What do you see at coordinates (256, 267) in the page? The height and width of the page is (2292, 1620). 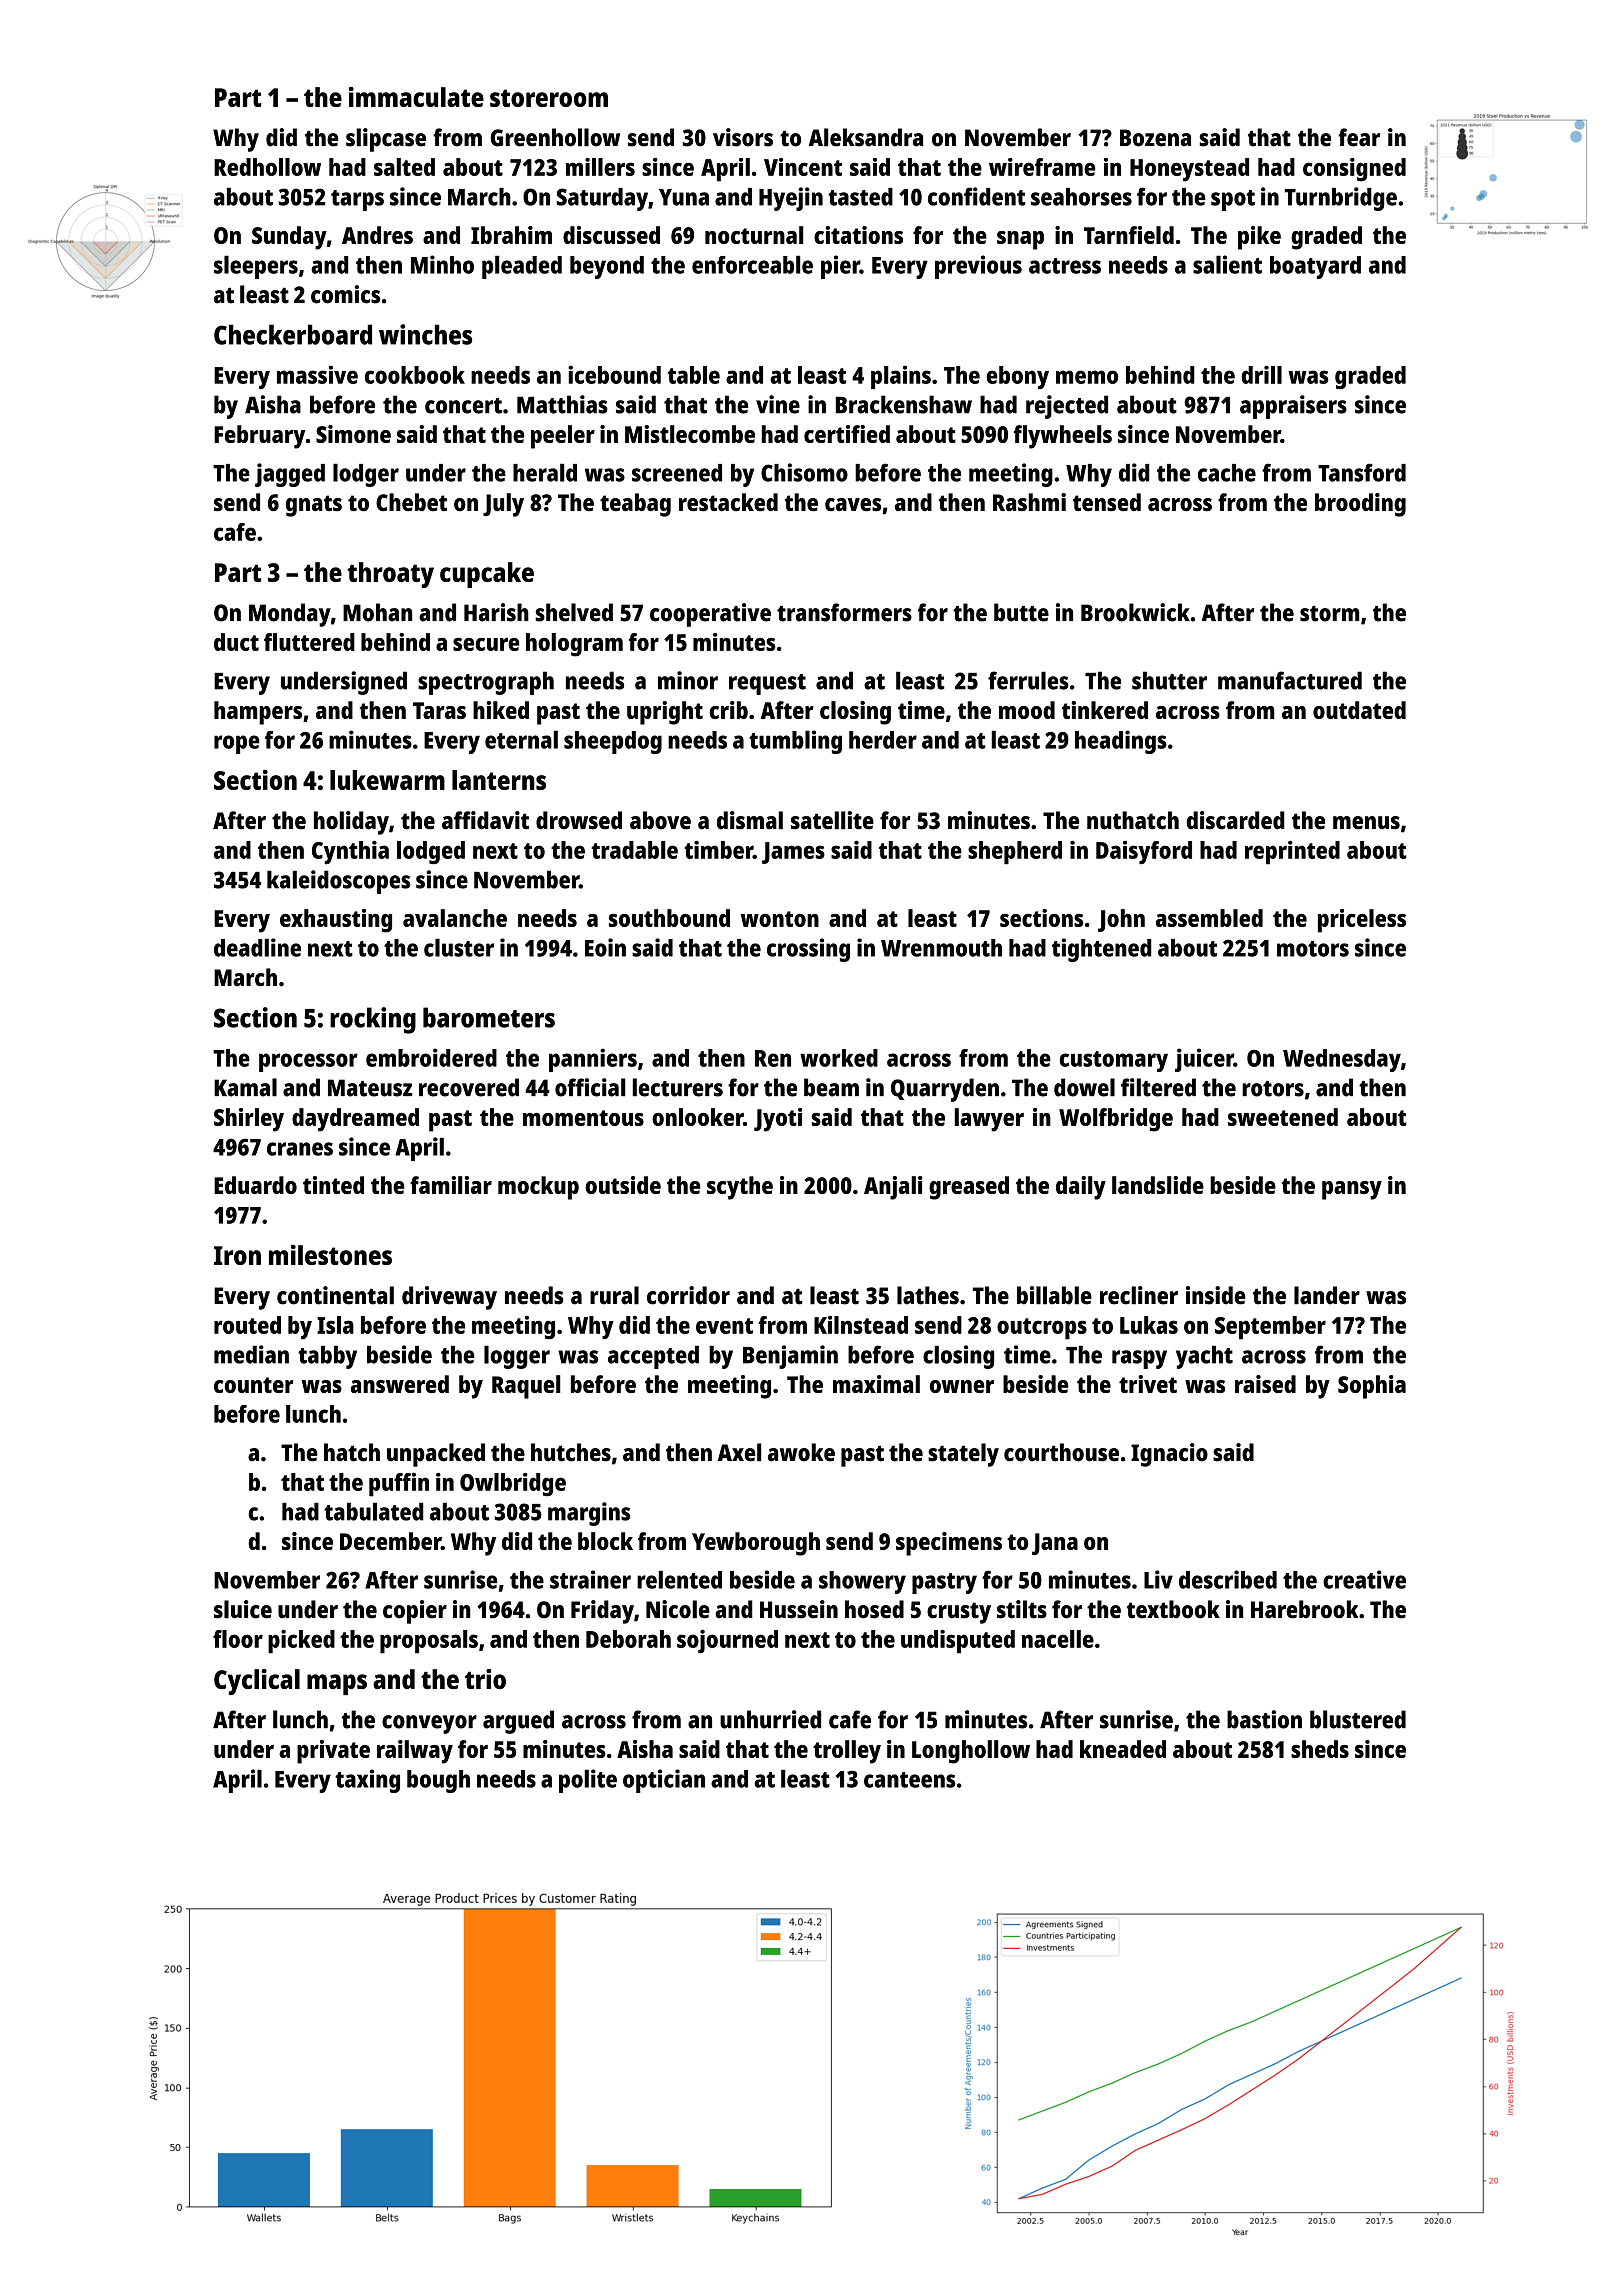 I see `sleepers` at bounding box center [256, 267].
